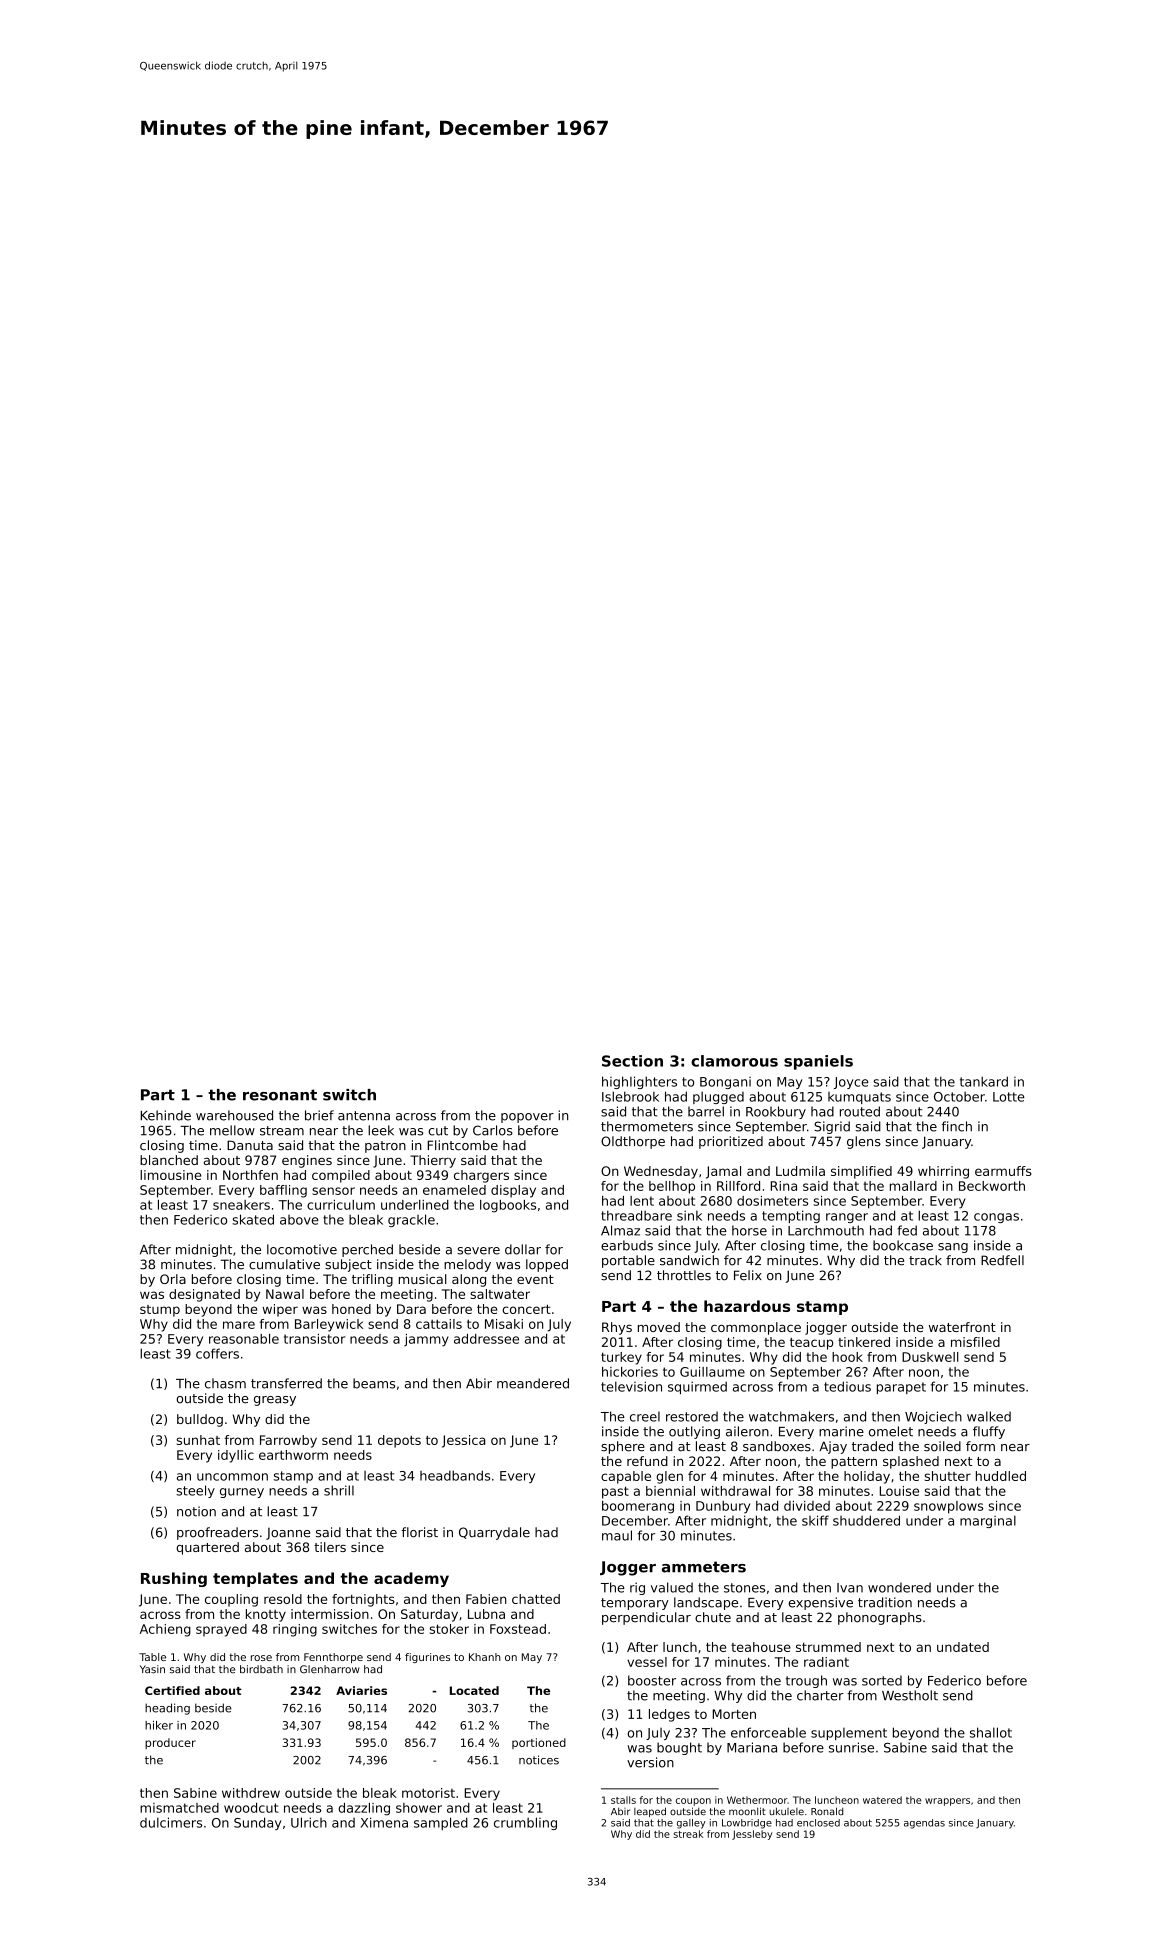 The width and height of the screenshot is (1174, 1933). Describe the element at coordinates (165, 1630) in the screenshot. I see `Achieng` at that location.
